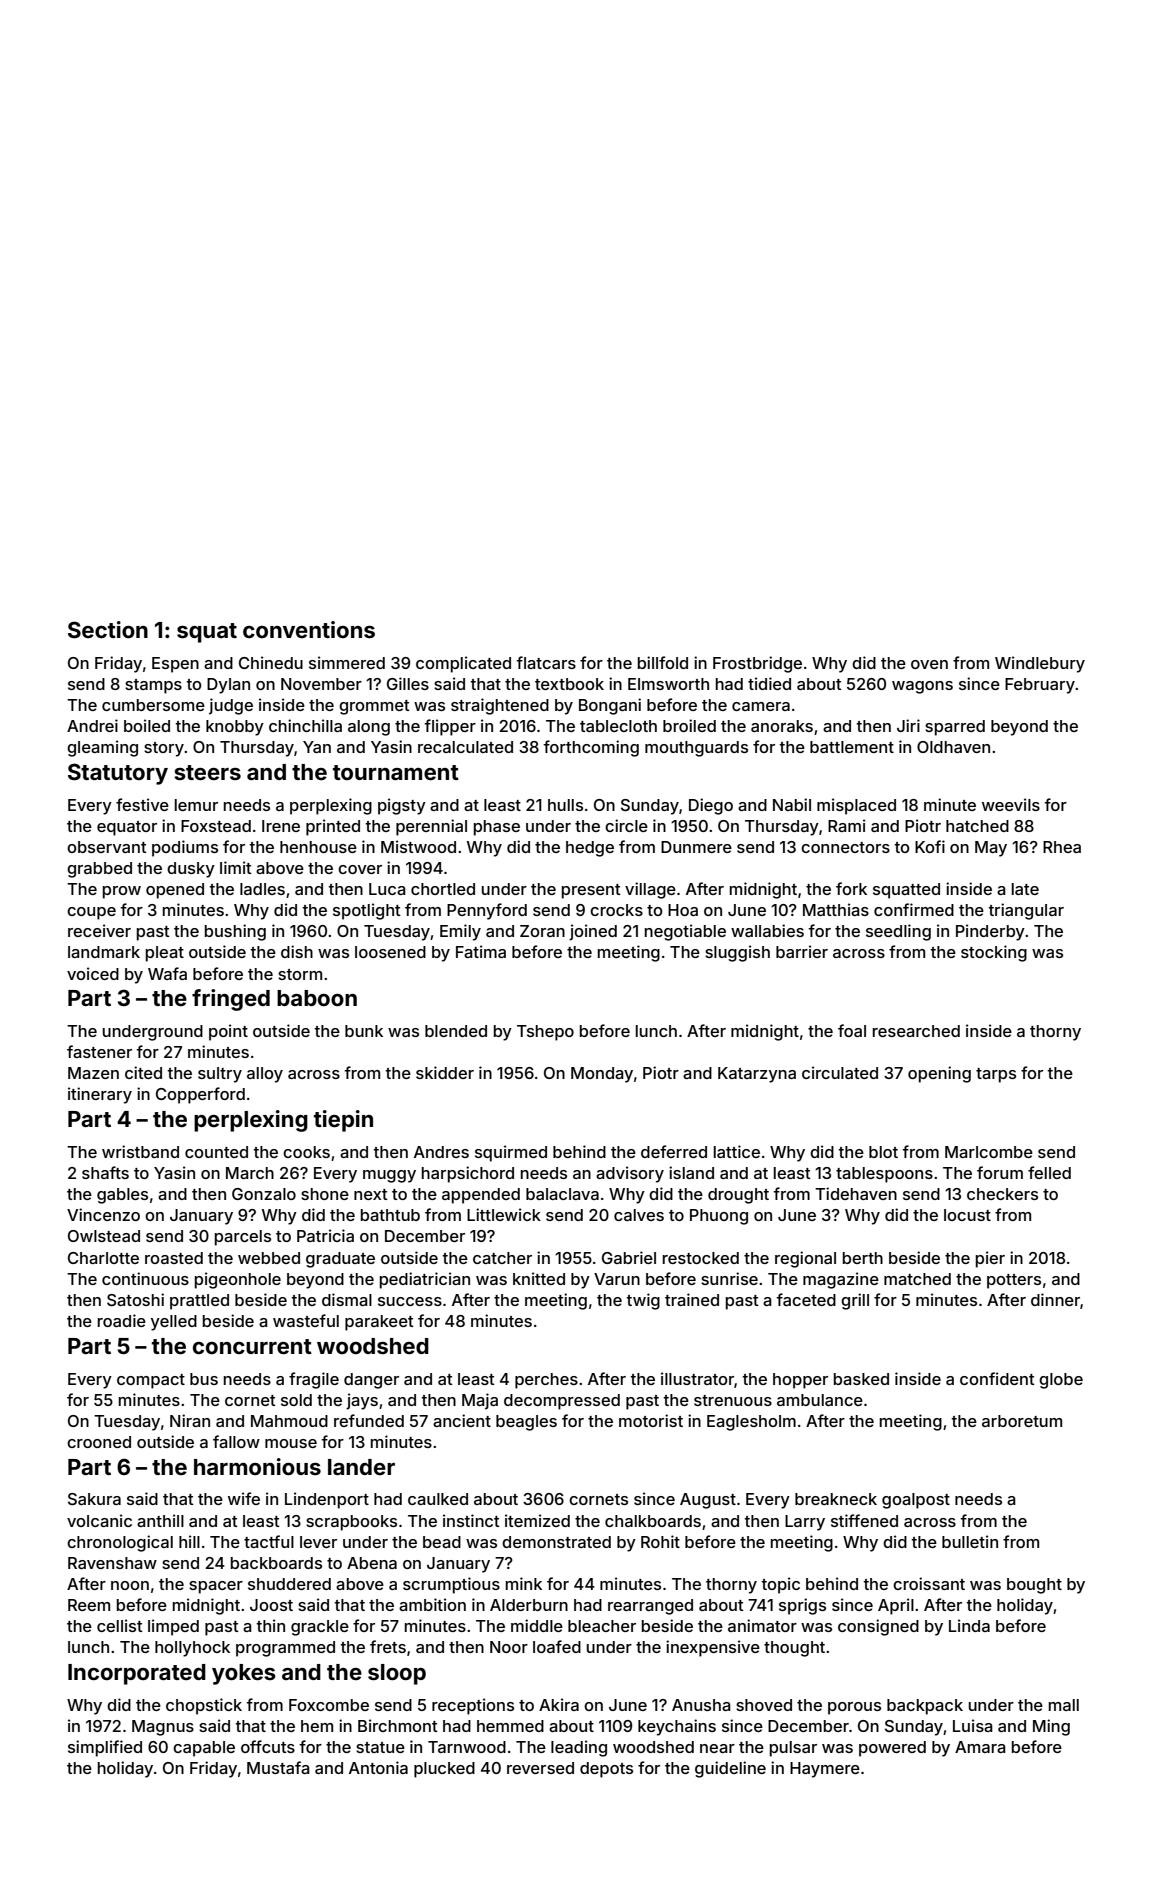  Describe the element at coordinates (504, 1214) in the page. I see `Littlewick` at that location.
